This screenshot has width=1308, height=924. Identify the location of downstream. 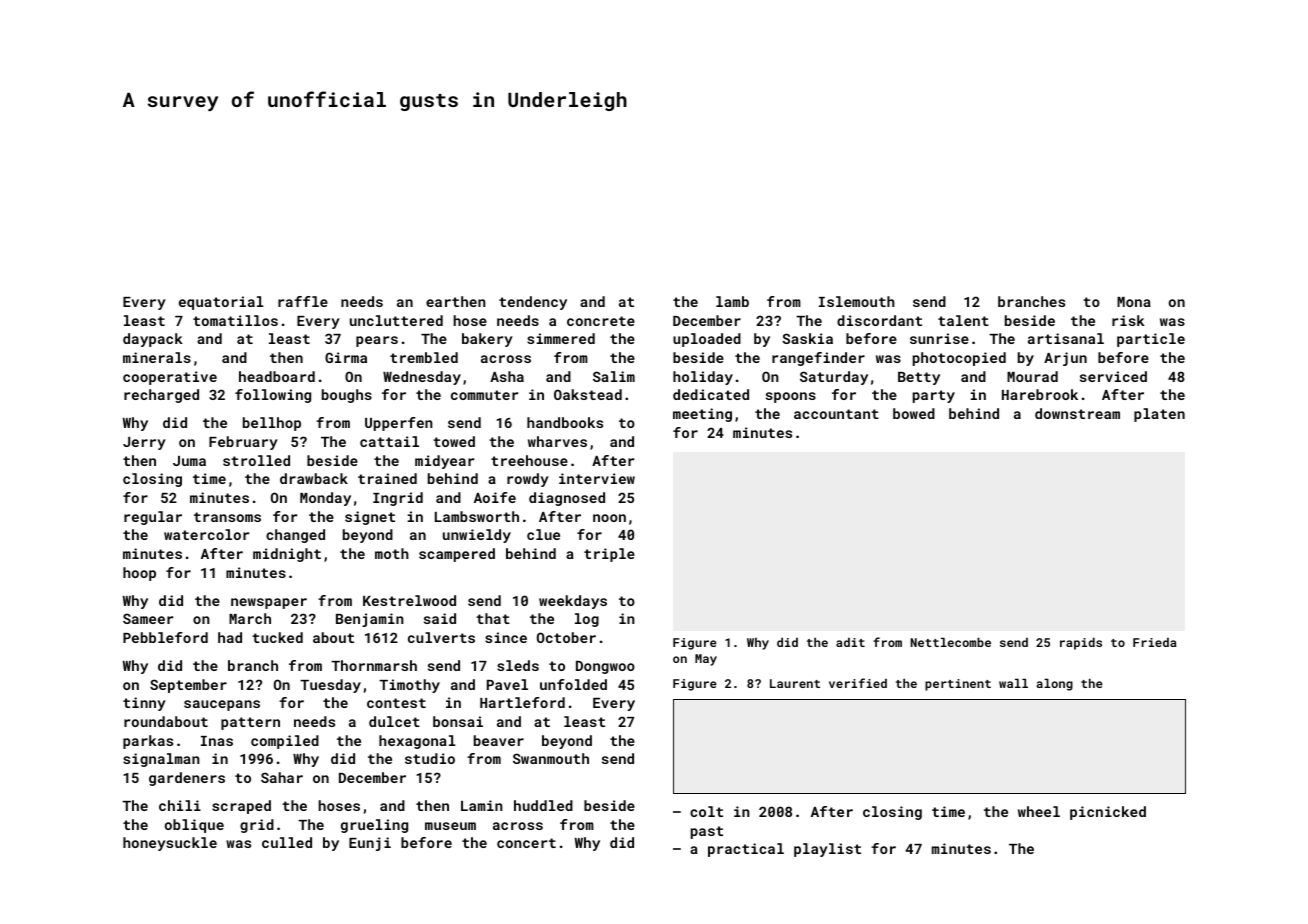
(1077, 413).
